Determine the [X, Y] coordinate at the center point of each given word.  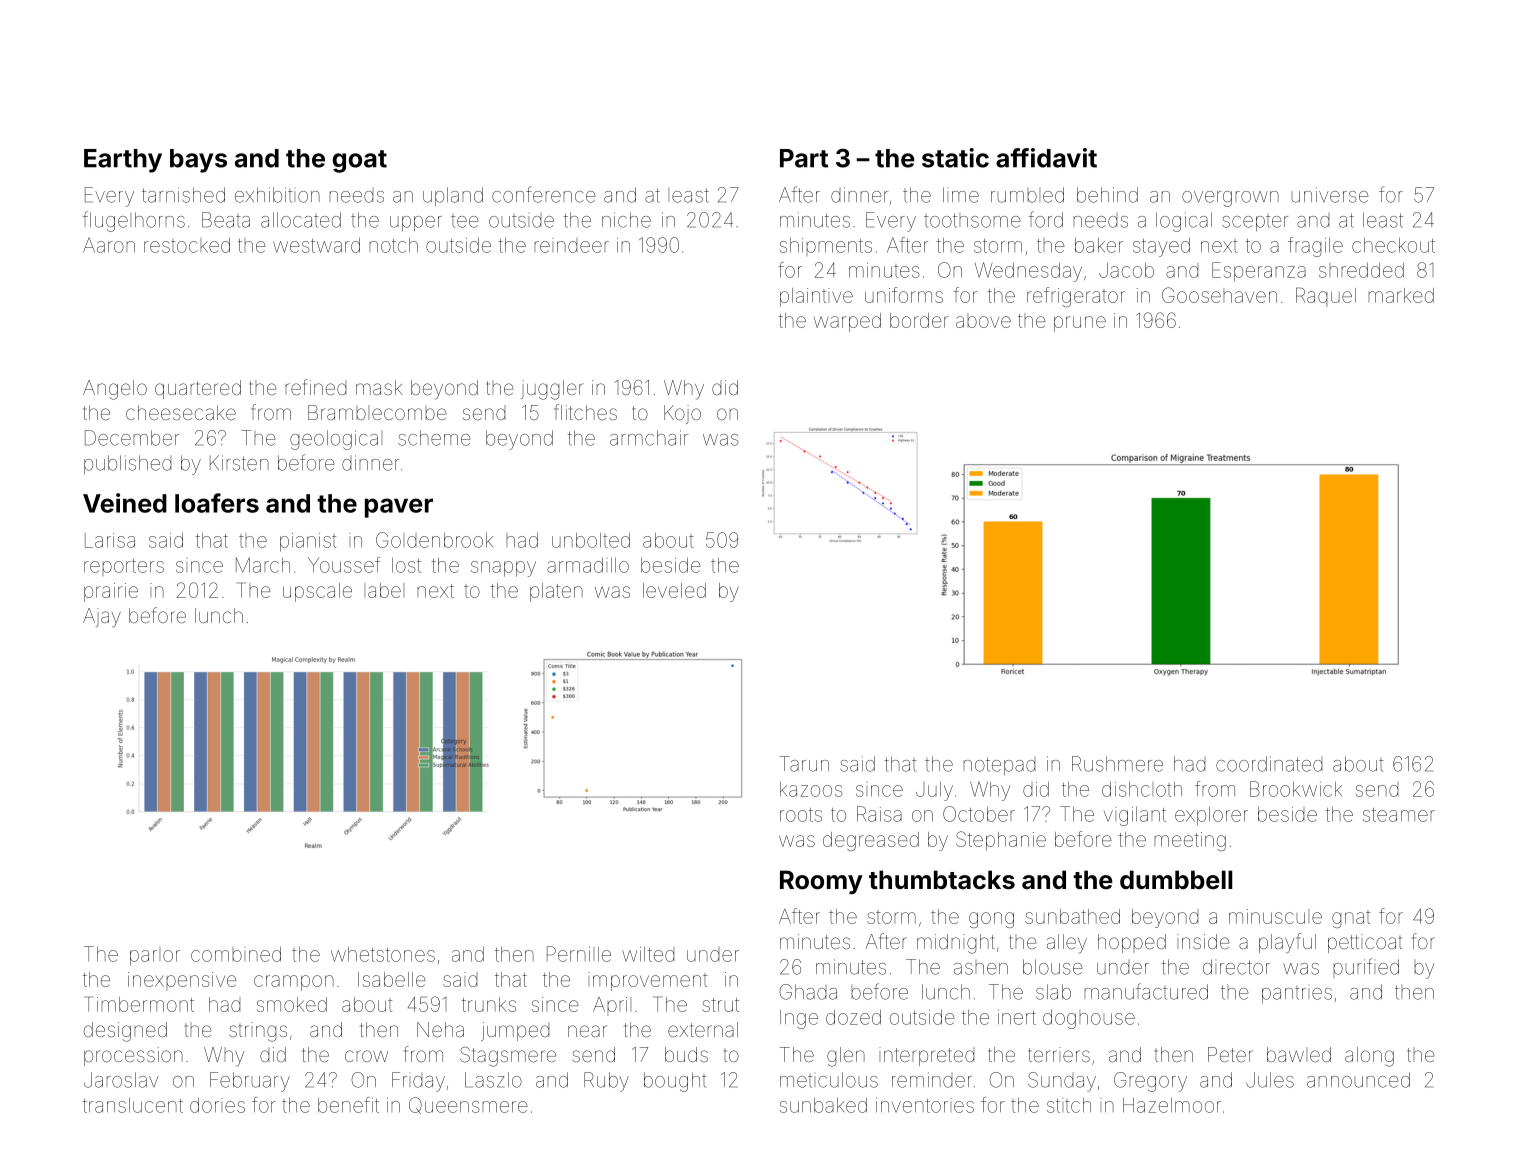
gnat [1351, 919]
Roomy [821, 882]
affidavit [1046, 158]
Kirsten [239, 463]
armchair [649, 438]
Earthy [123, 161]
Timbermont [139, 1004]
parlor [155, 956]
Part [804, 158]
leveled [674, 590]
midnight [956, 944]
